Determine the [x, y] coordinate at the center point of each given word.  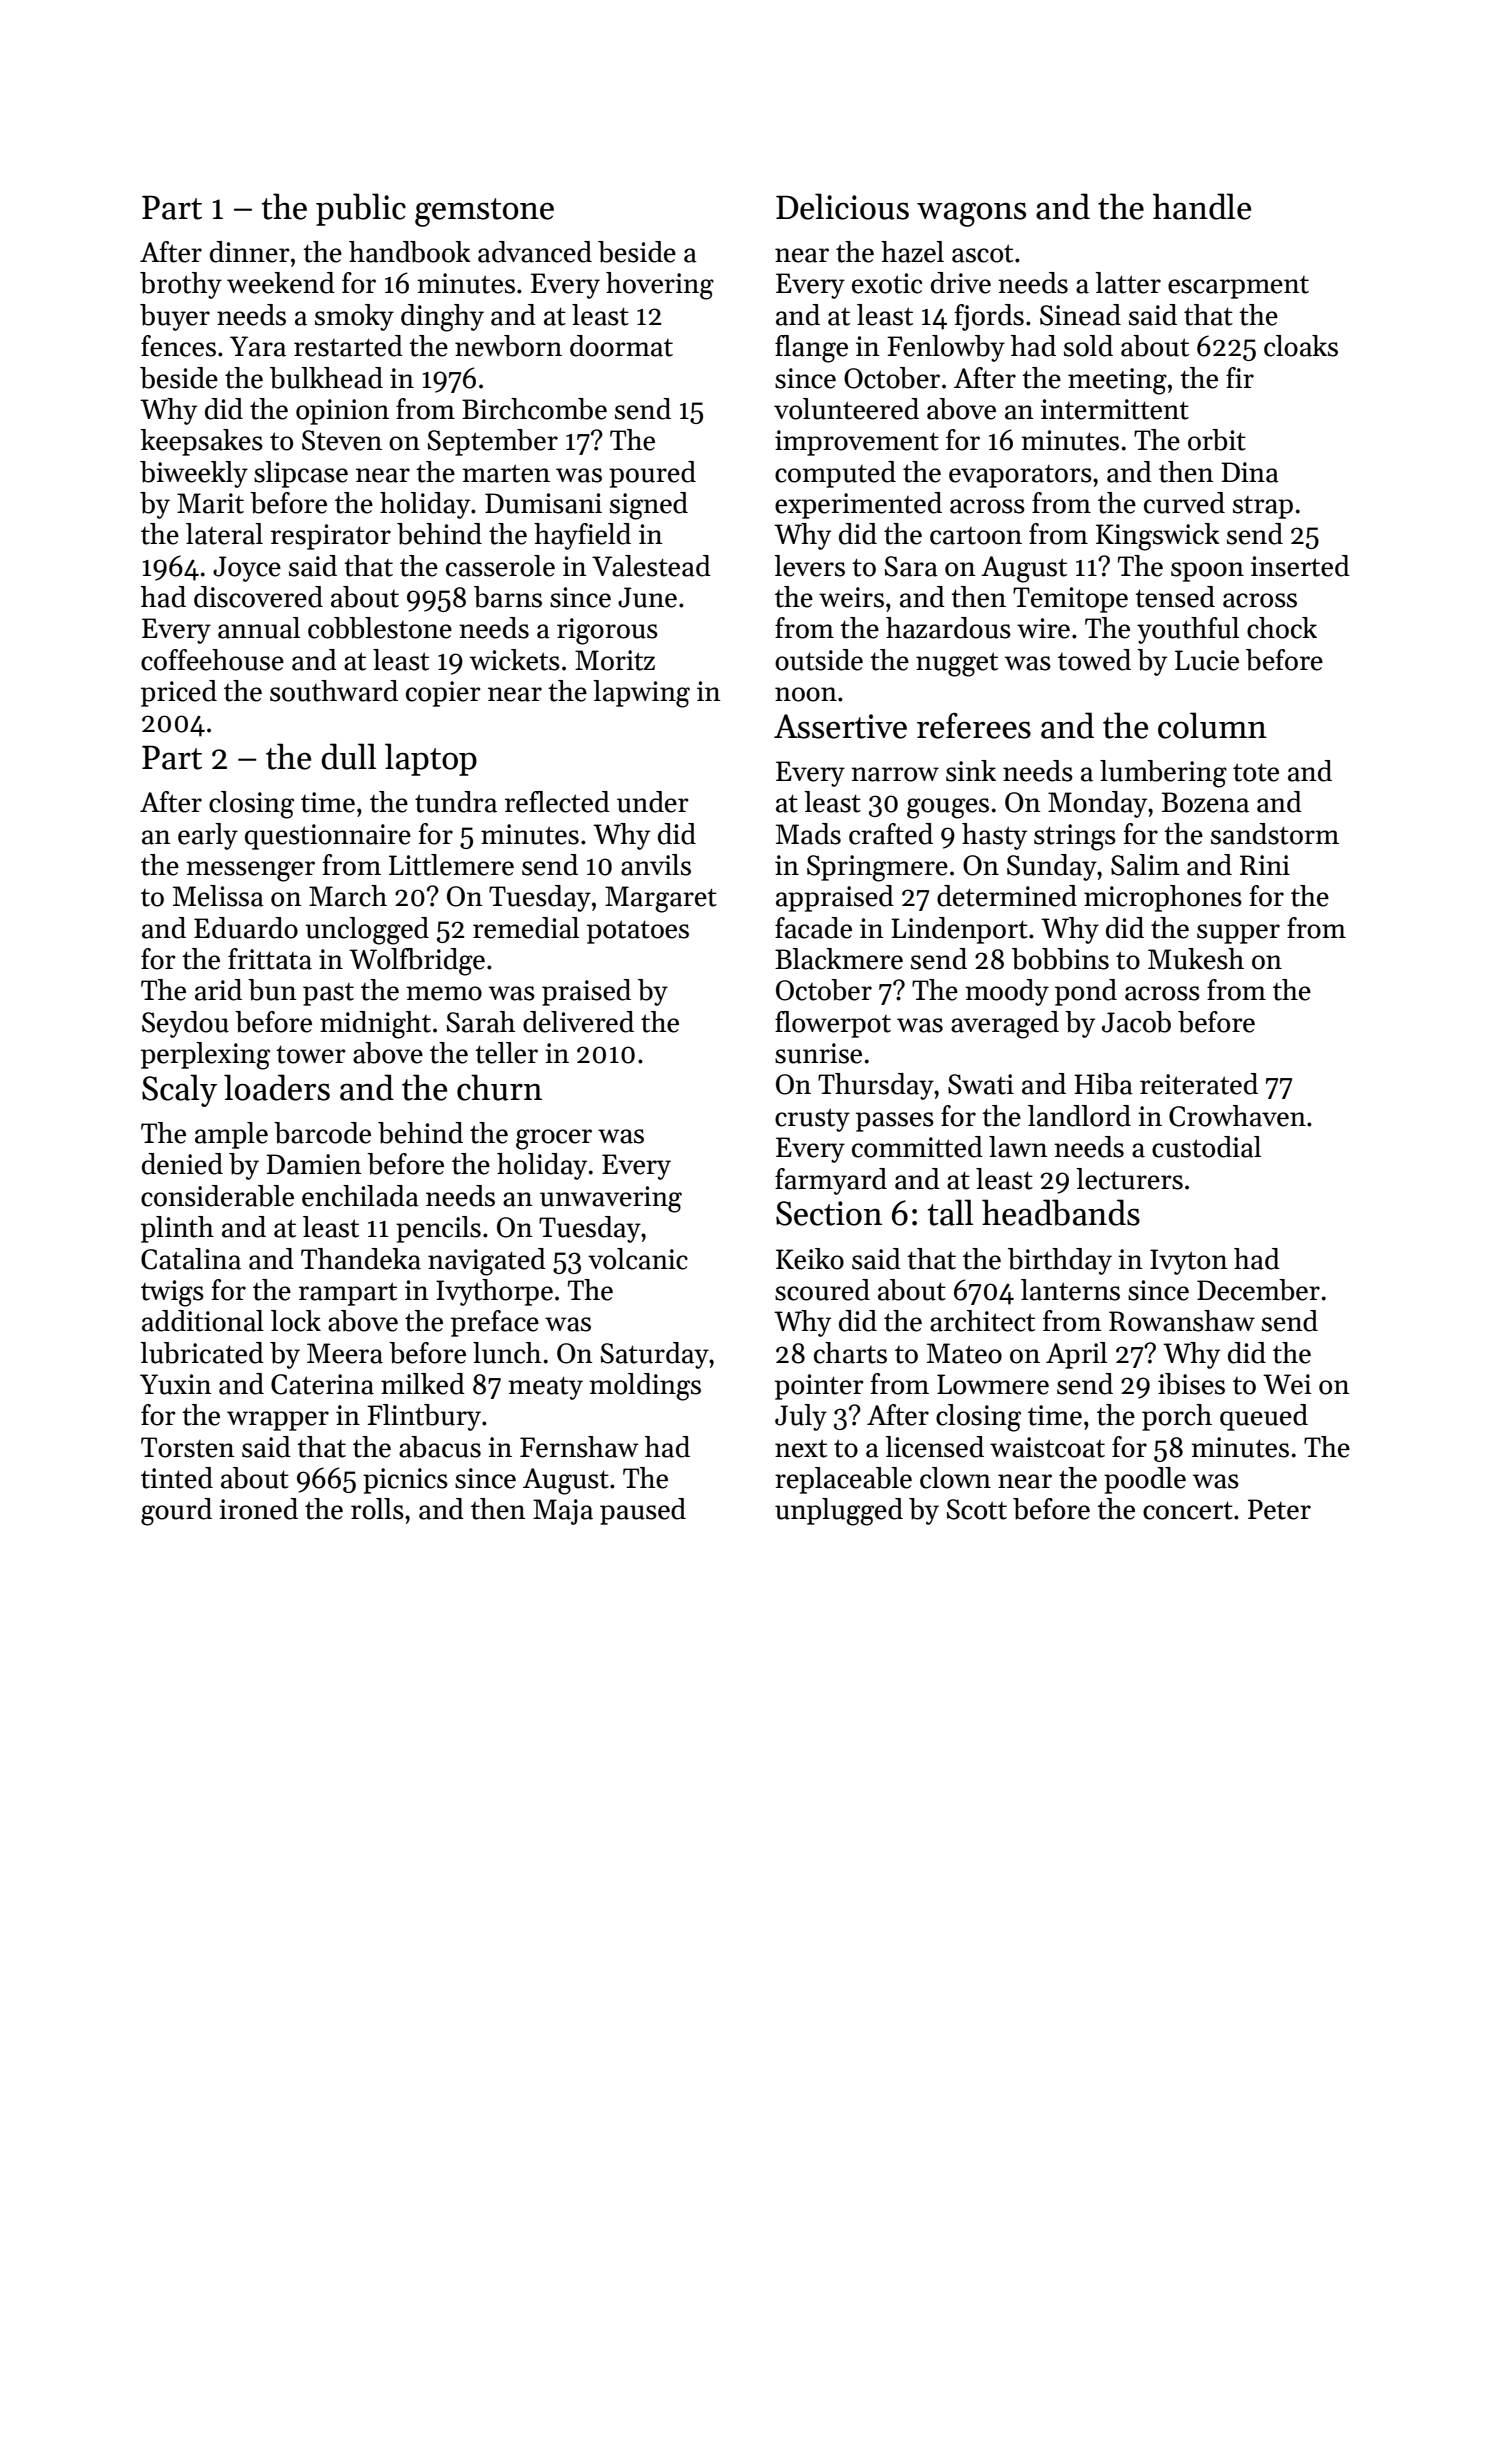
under [653, 802]
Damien [314, 1164]
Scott [977, 1509]
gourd [176, 1512]
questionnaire [328, 837]
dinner [250, 252]
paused [643, 1511]
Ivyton [1189, 1262]
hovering [660, 286]
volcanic [638, 1259]
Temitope [1070, 600]
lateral [224, 534]
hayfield [582, 536]
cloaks [1301, 346]
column [1212, 725]
